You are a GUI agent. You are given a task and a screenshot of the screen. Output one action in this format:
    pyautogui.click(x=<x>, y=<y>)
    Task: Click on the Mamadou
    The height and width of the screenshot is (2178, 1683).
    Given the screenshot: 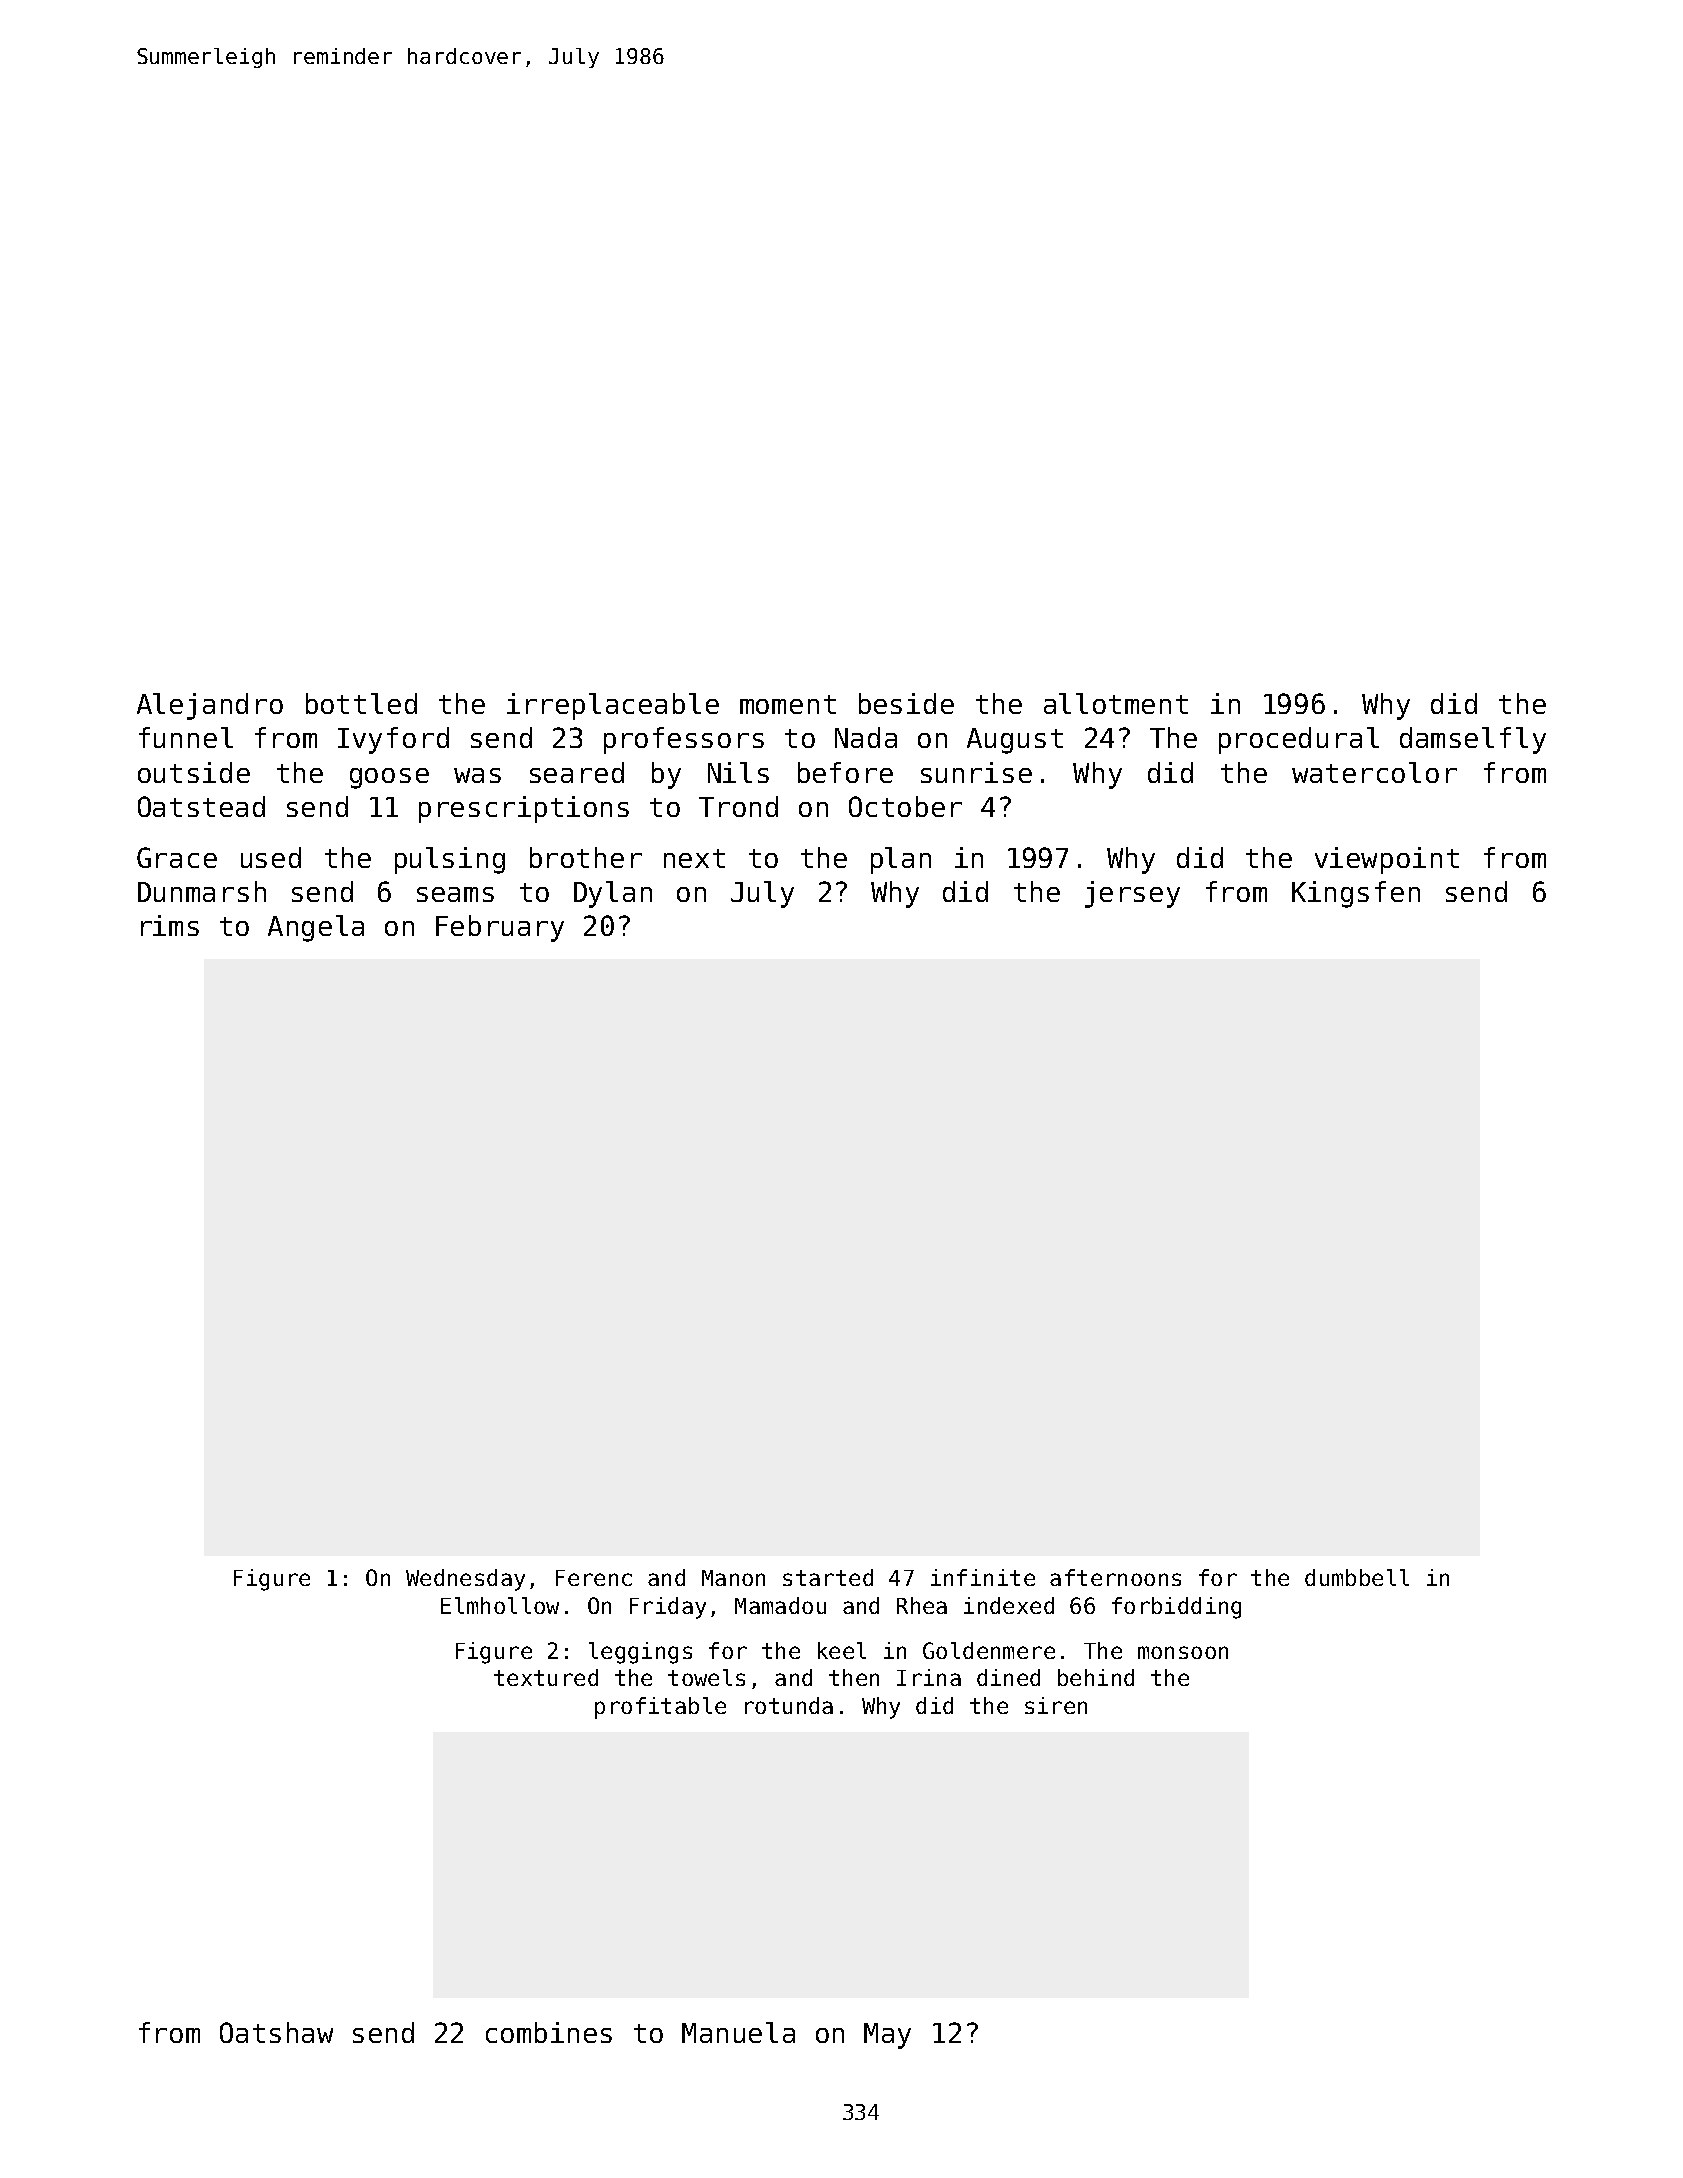 What is the action you would take?
    pyautogui.click(x=780, y=1605)
